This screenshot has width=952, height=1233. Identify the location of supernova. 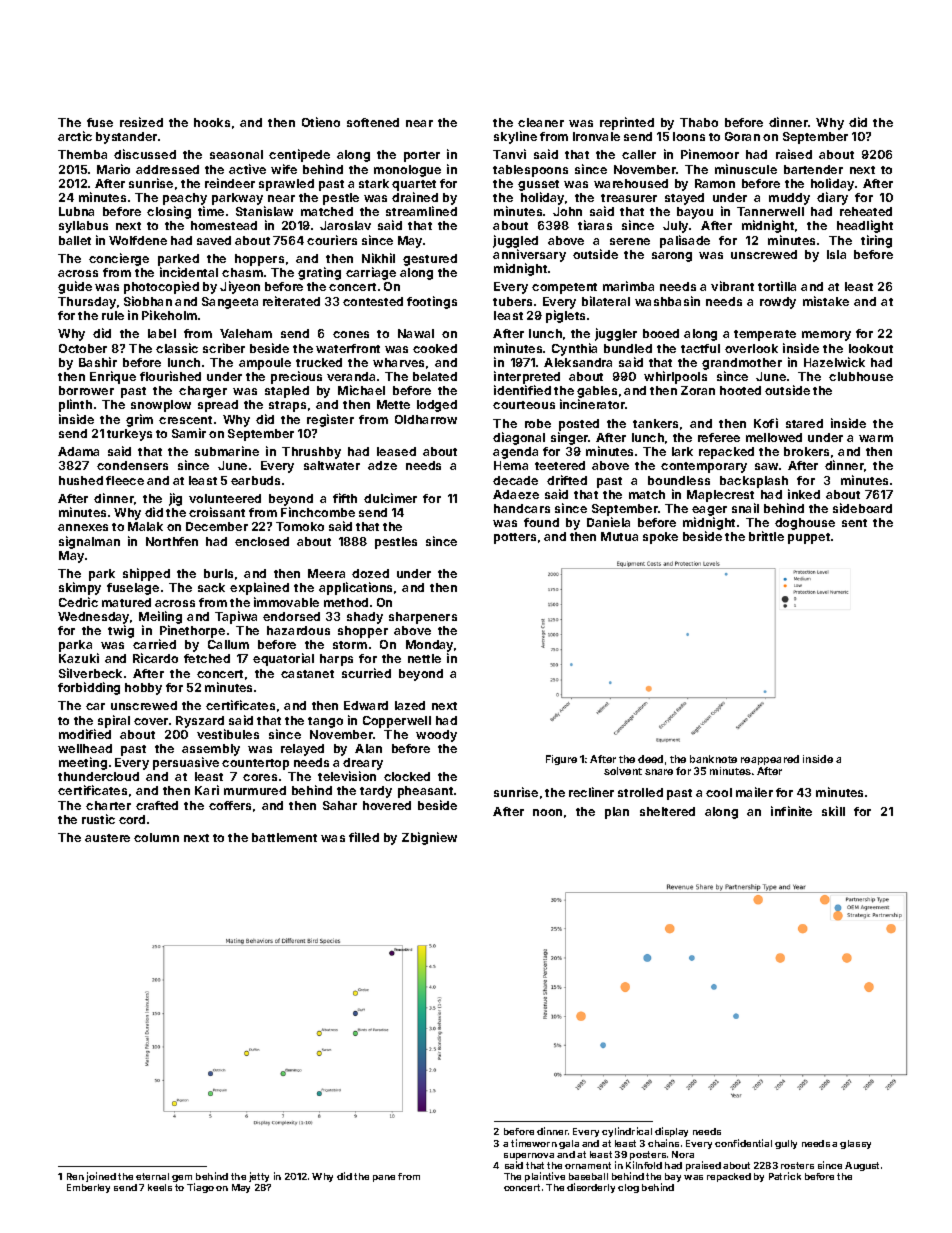
(529, 1156).
